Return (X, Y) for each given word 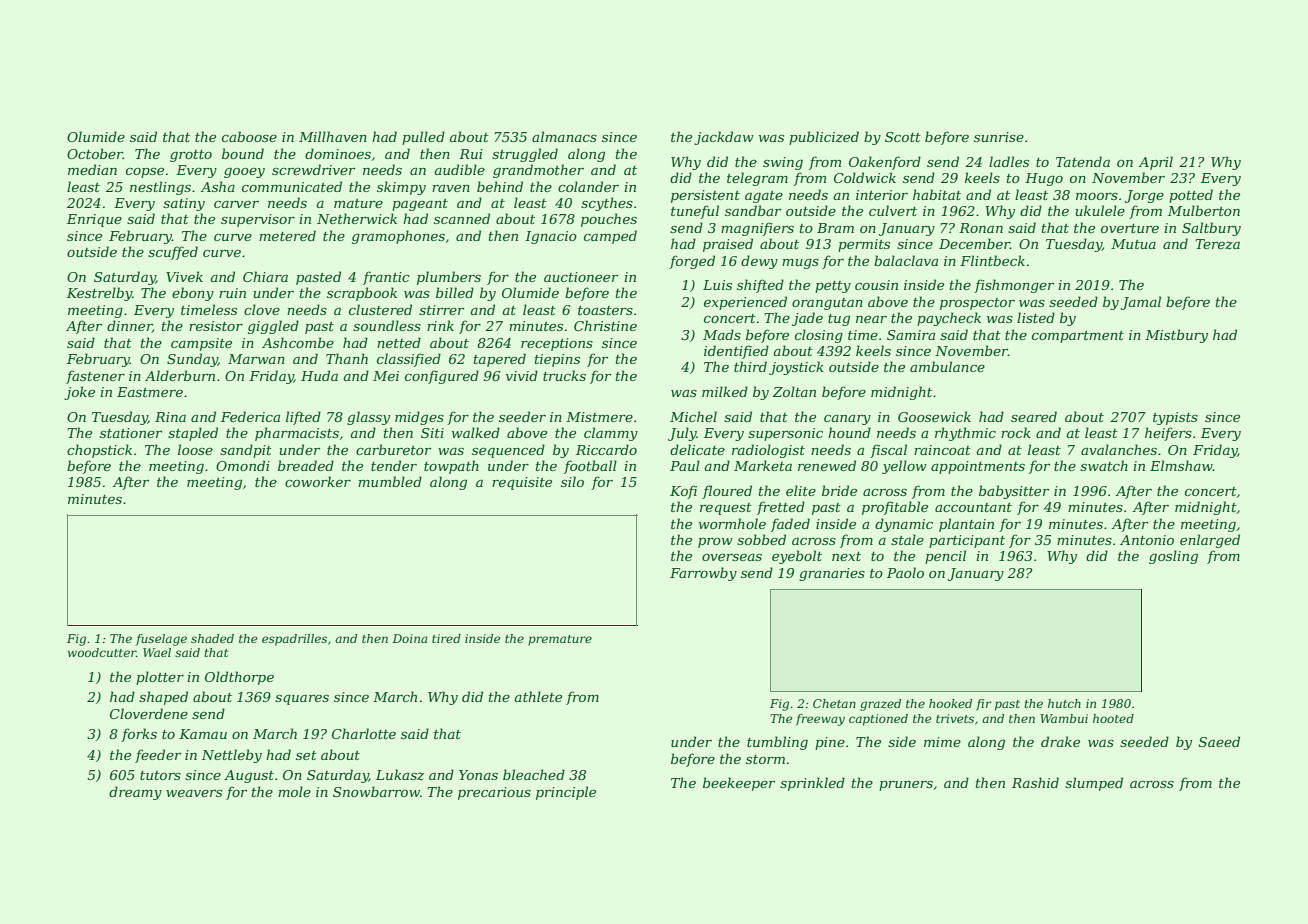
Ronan (981, 228)
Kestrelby (99, 294)
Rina (170, 417)
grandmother (538, 171)
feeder (158, 756)
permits (864, 245)
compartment (1078, 337)
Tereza (1217, 244)
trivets (955, 718)
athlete (538, 696)
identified (736, 352)
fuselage (161, 640)
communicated (292, 186)
